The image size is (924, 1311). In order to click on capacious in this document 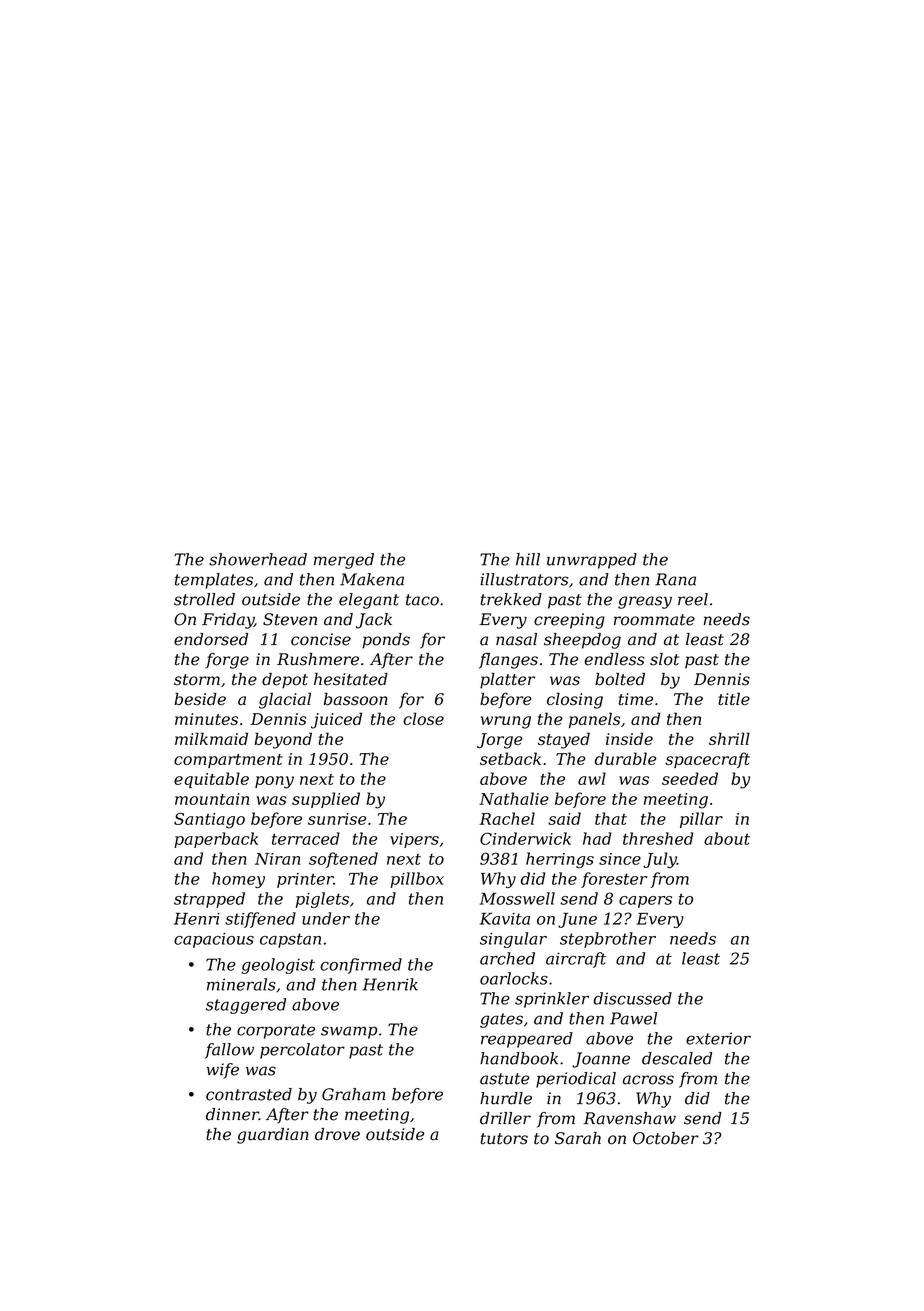, I will do `click(214, 940)`.
